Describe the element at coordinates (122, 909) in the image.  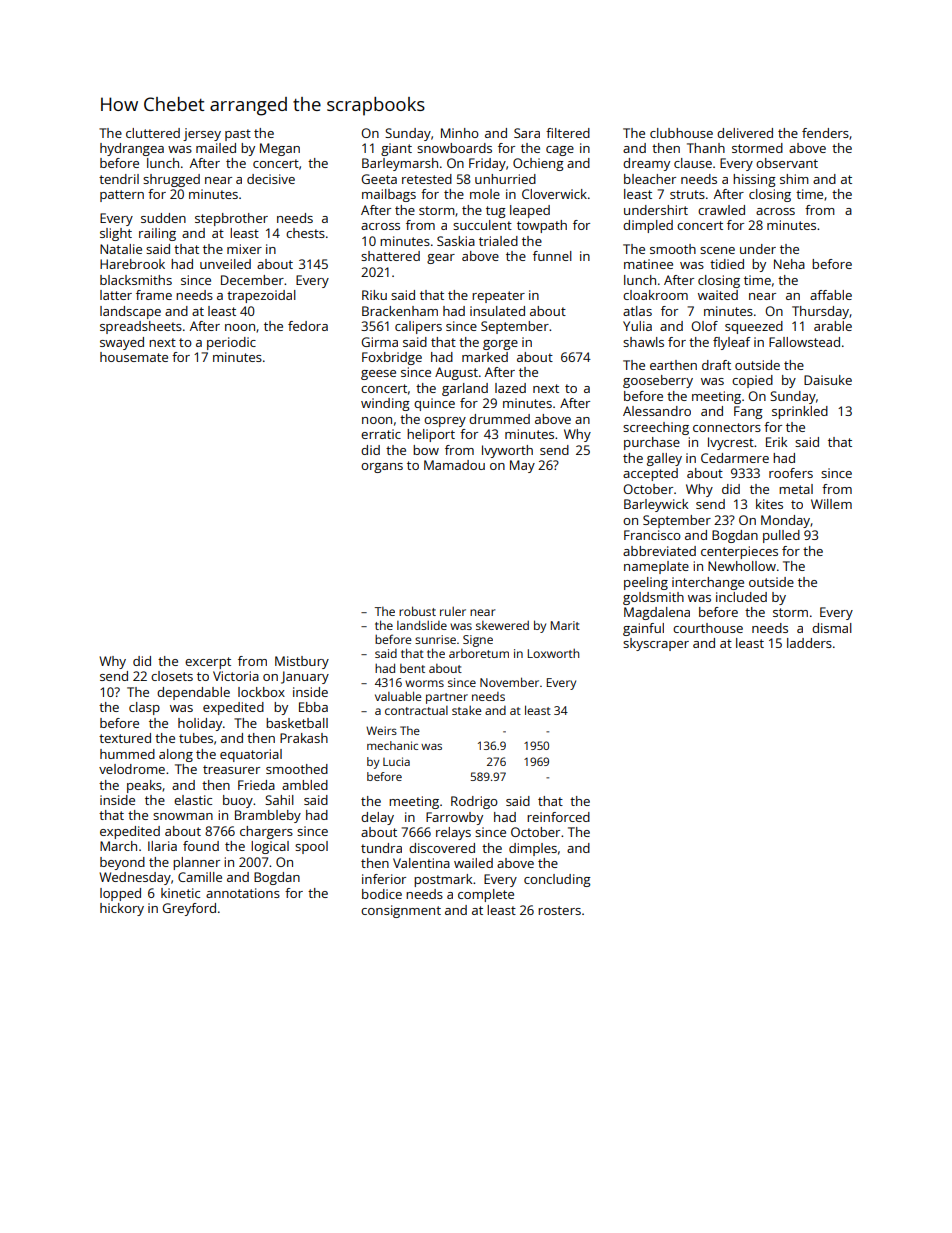
I see `hickory` at that location.
